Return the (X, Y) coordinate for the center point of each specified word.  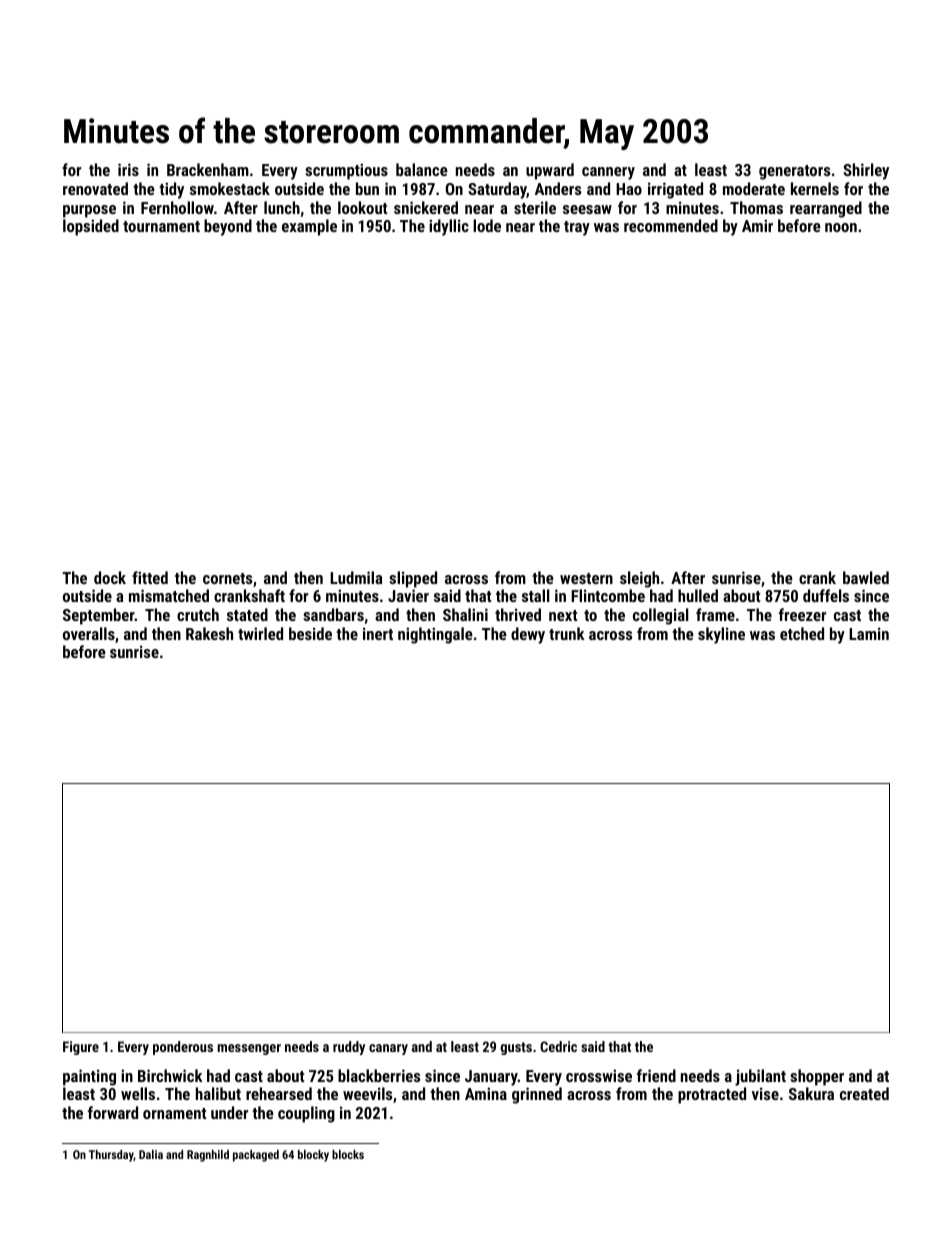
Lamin (869, 633)
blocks (348, 1154)
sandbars (333, 614)
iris (128, 169)
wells (138, 1093)
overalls (89, 633)
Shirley (866, 171)
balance (422, 169)
